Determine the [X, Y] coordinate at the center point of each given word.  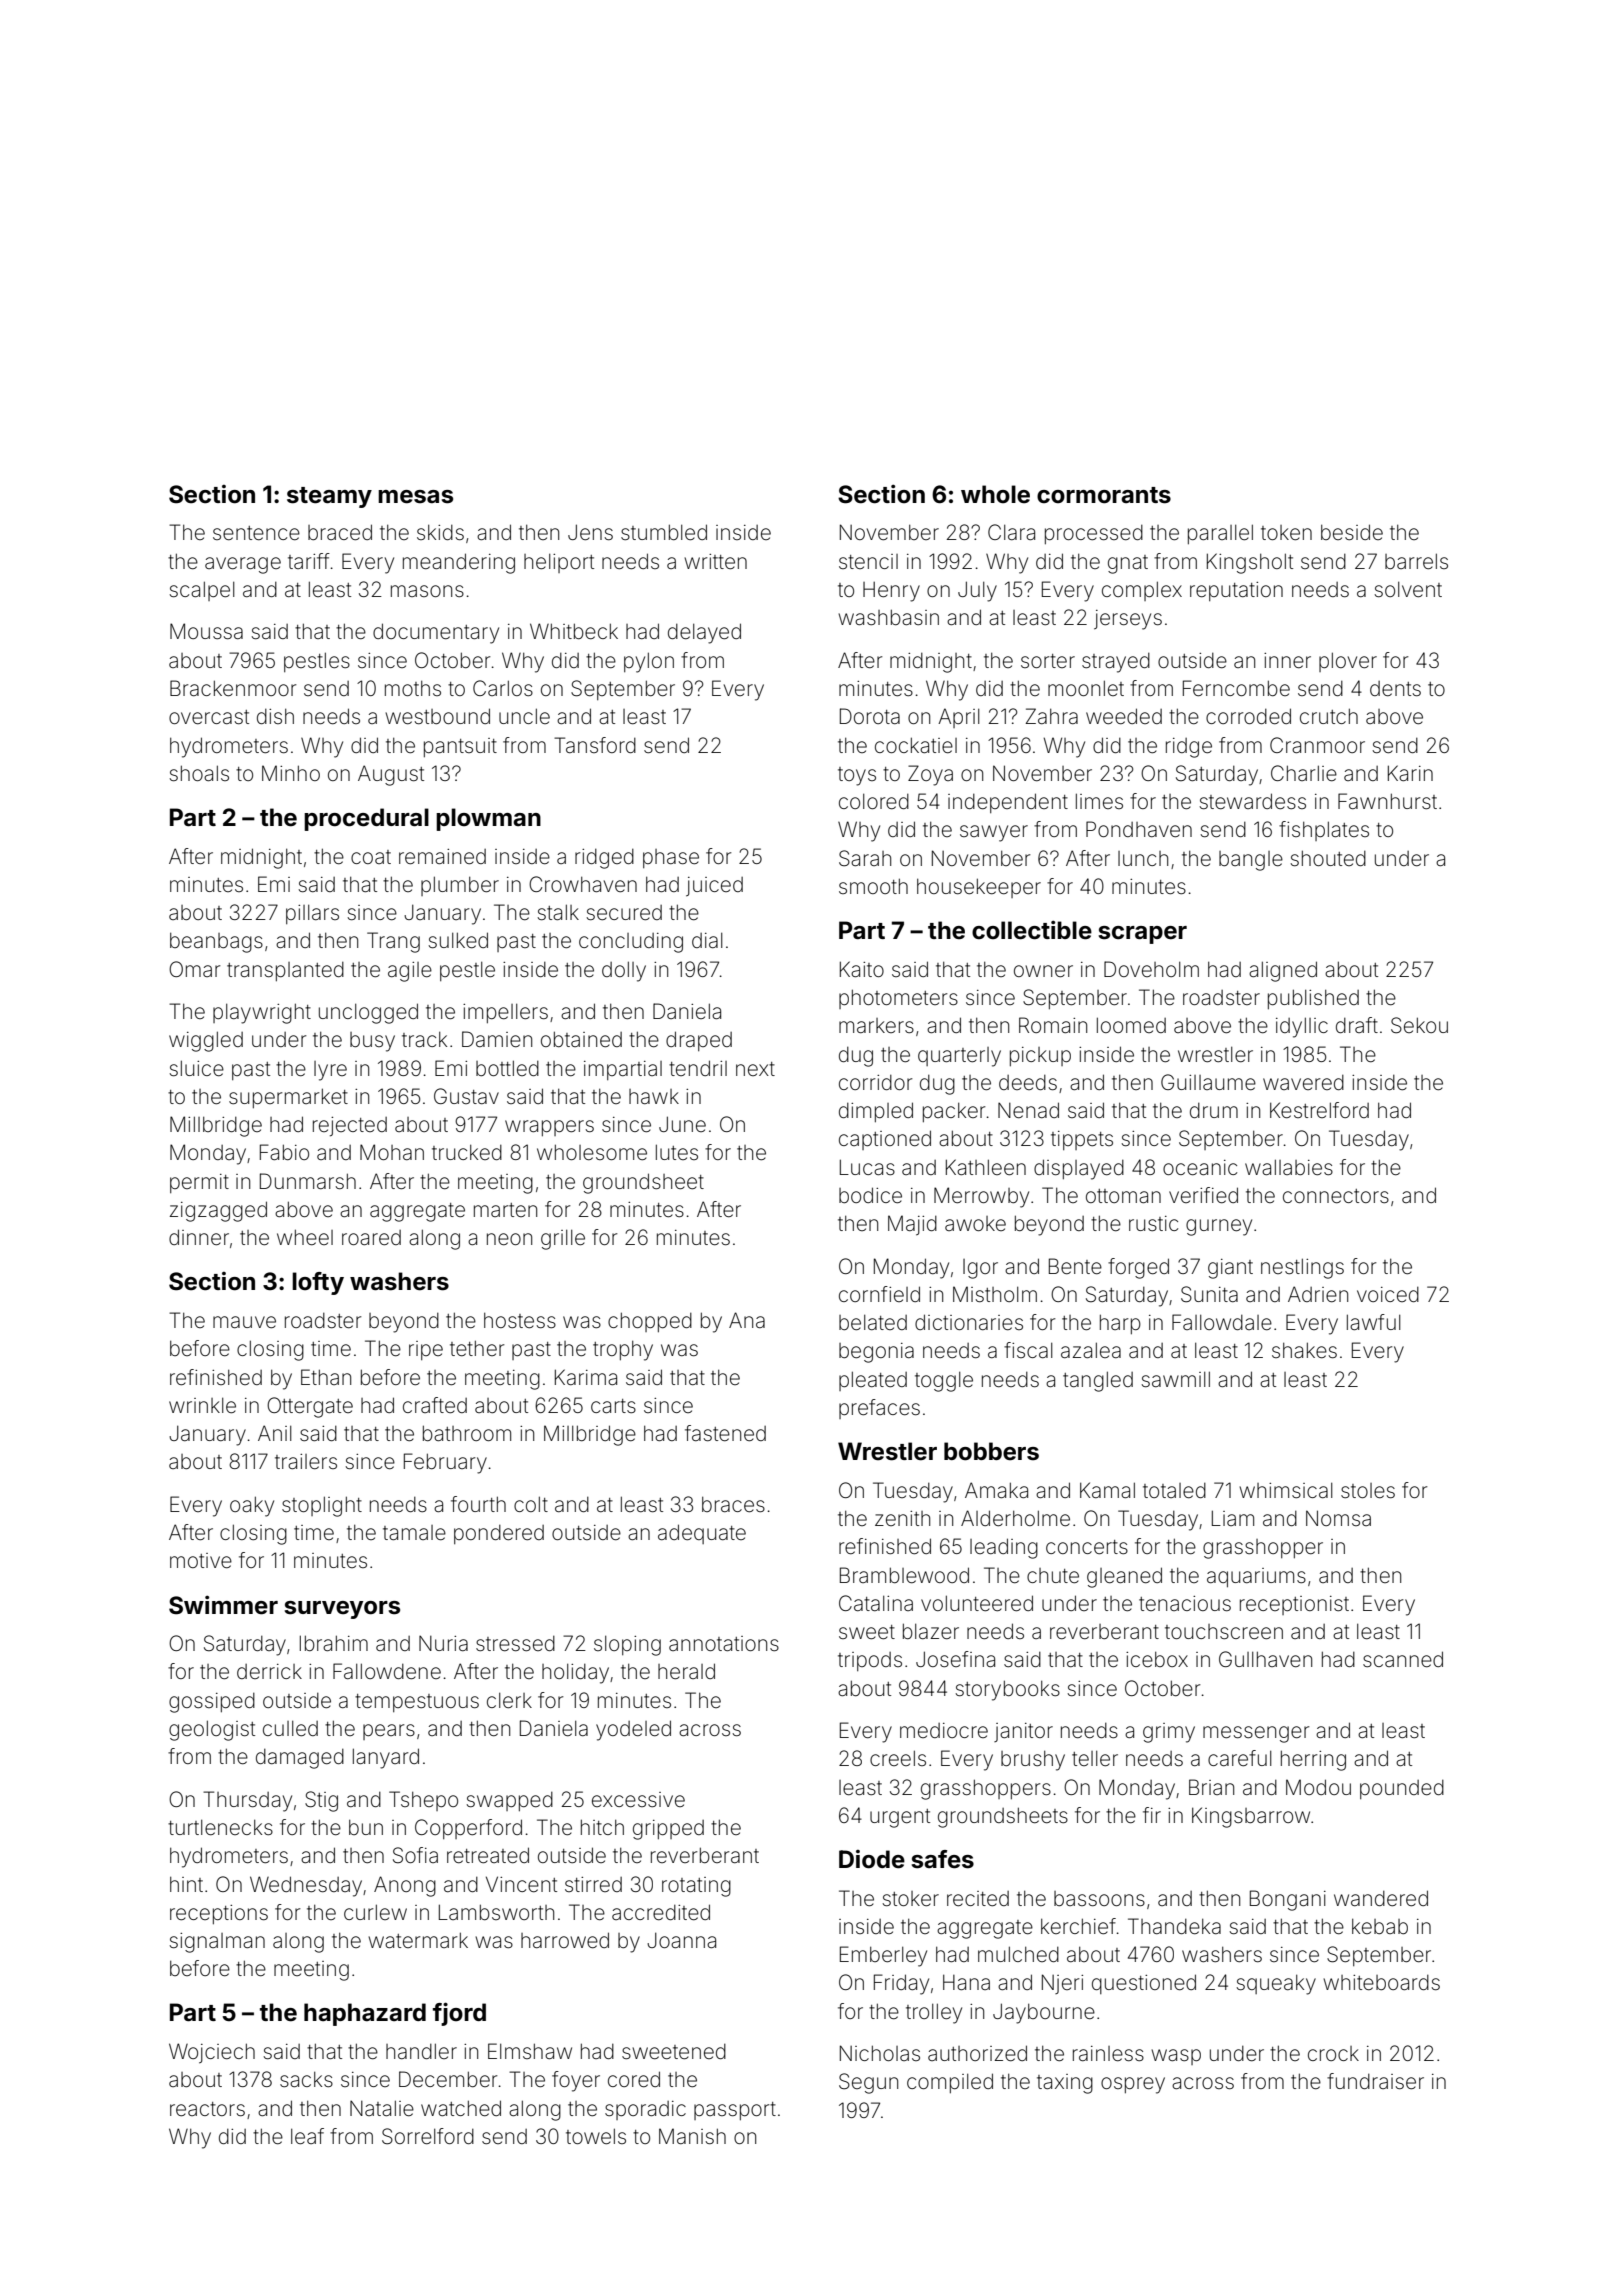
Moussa [206, 631]
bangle [1251, 861]
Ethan [326, 1377]
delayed [704, 633]
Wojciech [212, 2053]
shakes [1304, 1350]
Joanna [681, 1940]
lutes [677, 1152]
